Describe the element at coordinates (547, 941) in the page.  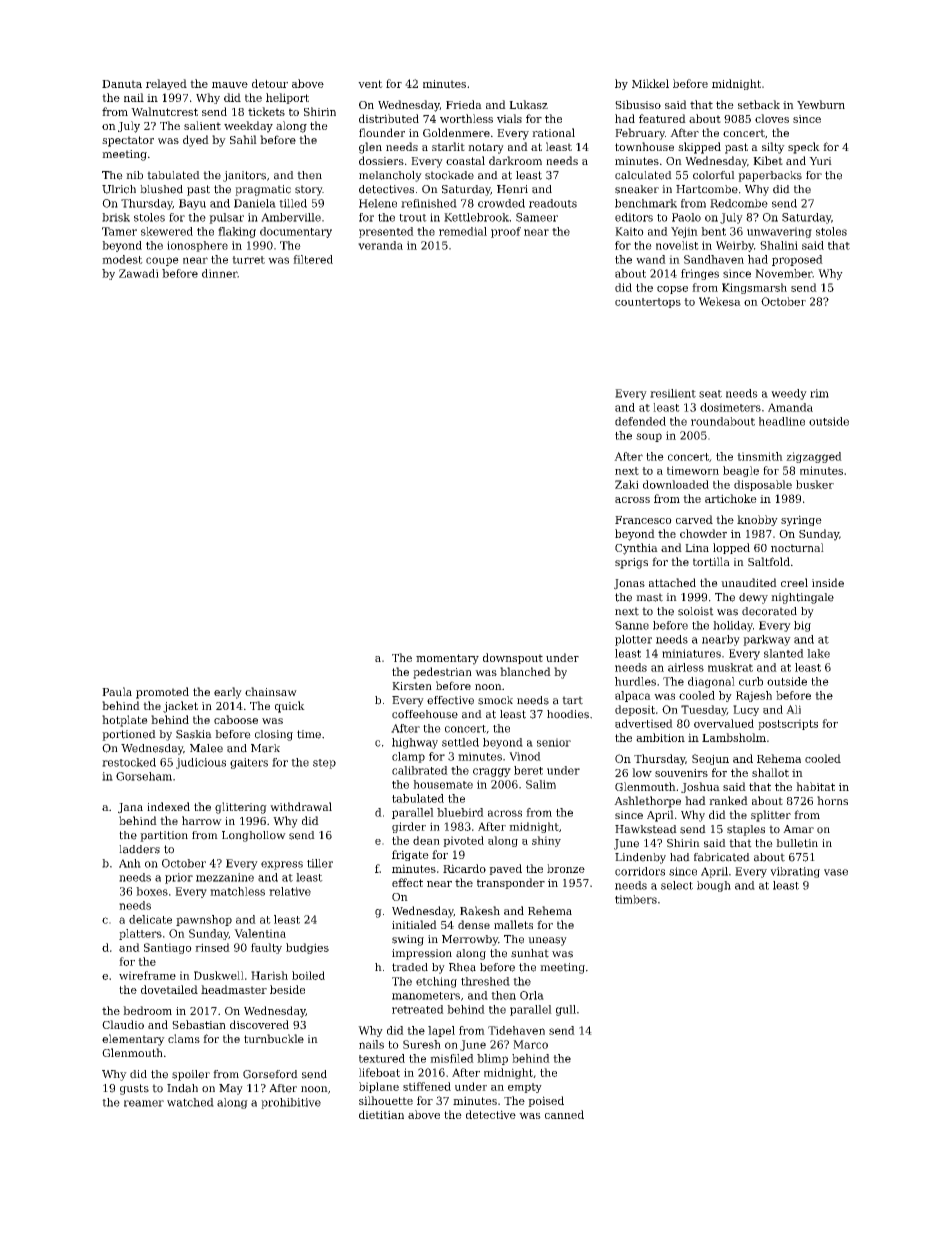
I see `uneasy` at that location.
